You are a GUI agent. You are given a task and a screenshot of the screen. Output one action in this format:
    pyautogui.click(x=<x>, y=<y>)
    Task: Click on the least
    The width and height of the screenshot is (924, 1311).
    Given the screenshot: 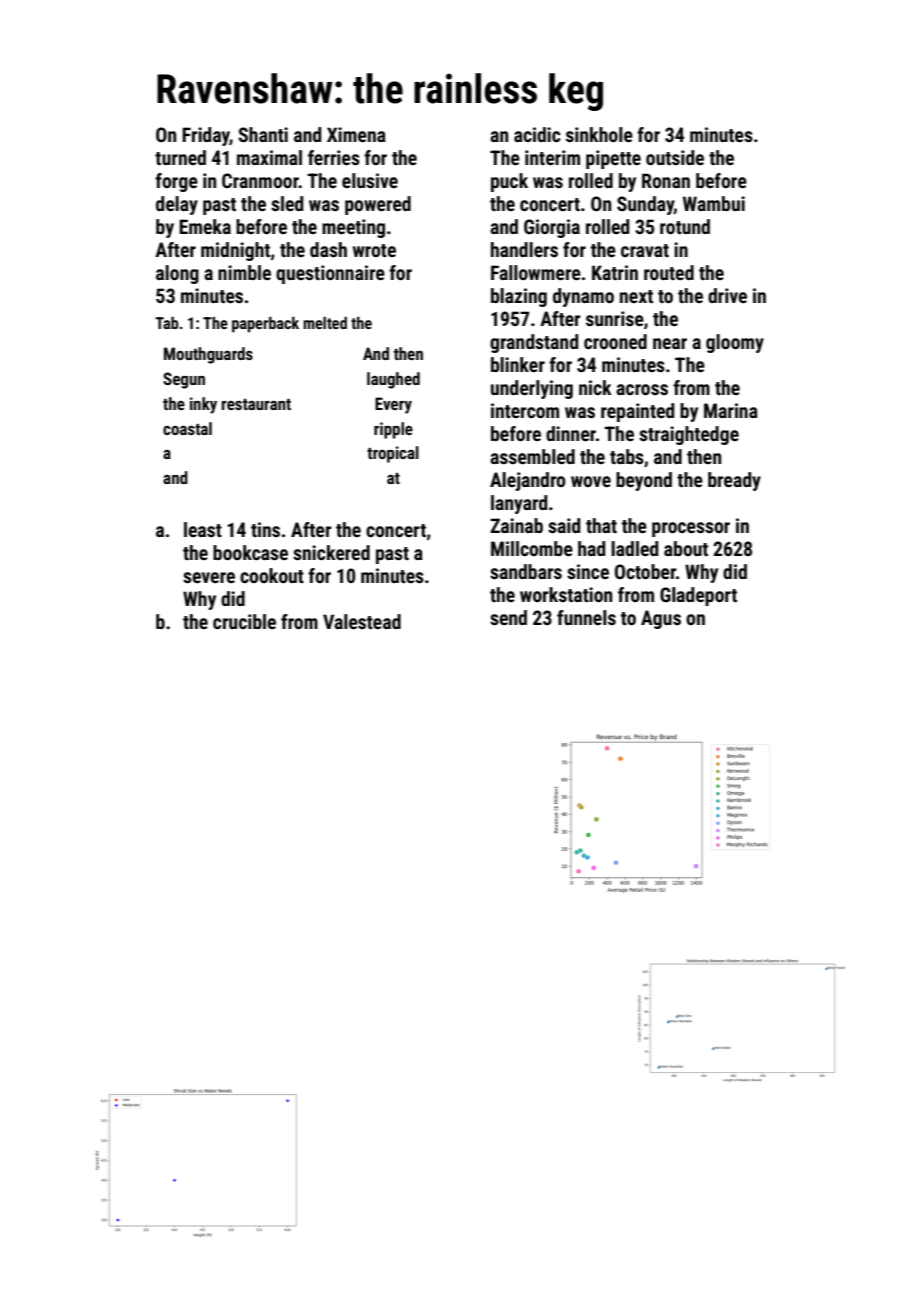 What is the action you would take?
    pyautogui.click(x=203, y=529)
